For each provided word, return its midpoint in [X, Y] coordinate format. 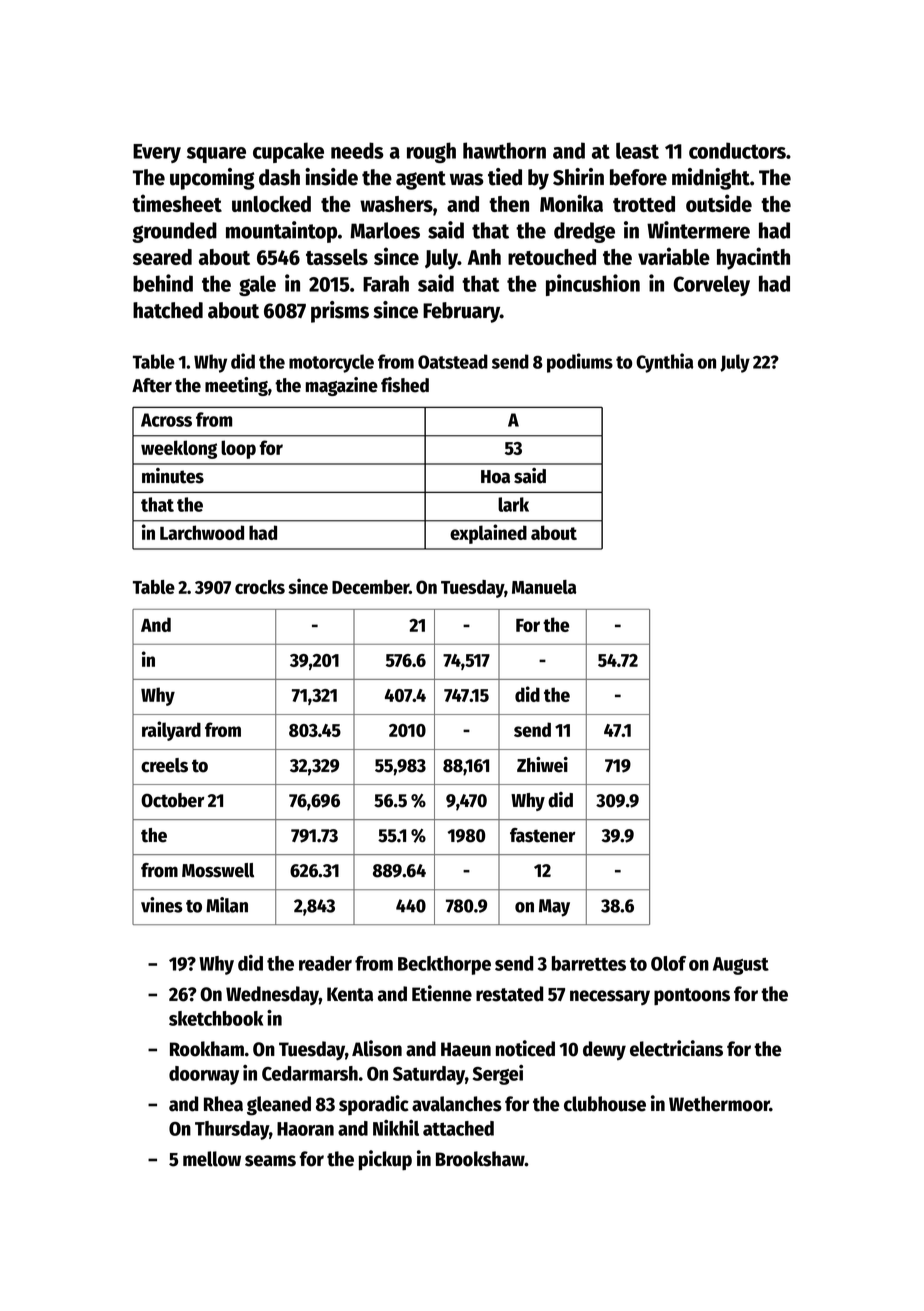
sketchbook [216, 1018]
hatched [168, 310]
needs [357, 150]
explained [488, 534]
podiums [580, 363]
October [172, 800]
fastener [542, 835]
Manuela [544, 587]
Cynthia [664, 363]
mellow [212, 1159]
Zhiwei [542, 765]
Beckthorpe [444, 965]
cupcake [288, 152]
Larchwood [202, 532]
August [741, 966]
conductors [737, 150]
